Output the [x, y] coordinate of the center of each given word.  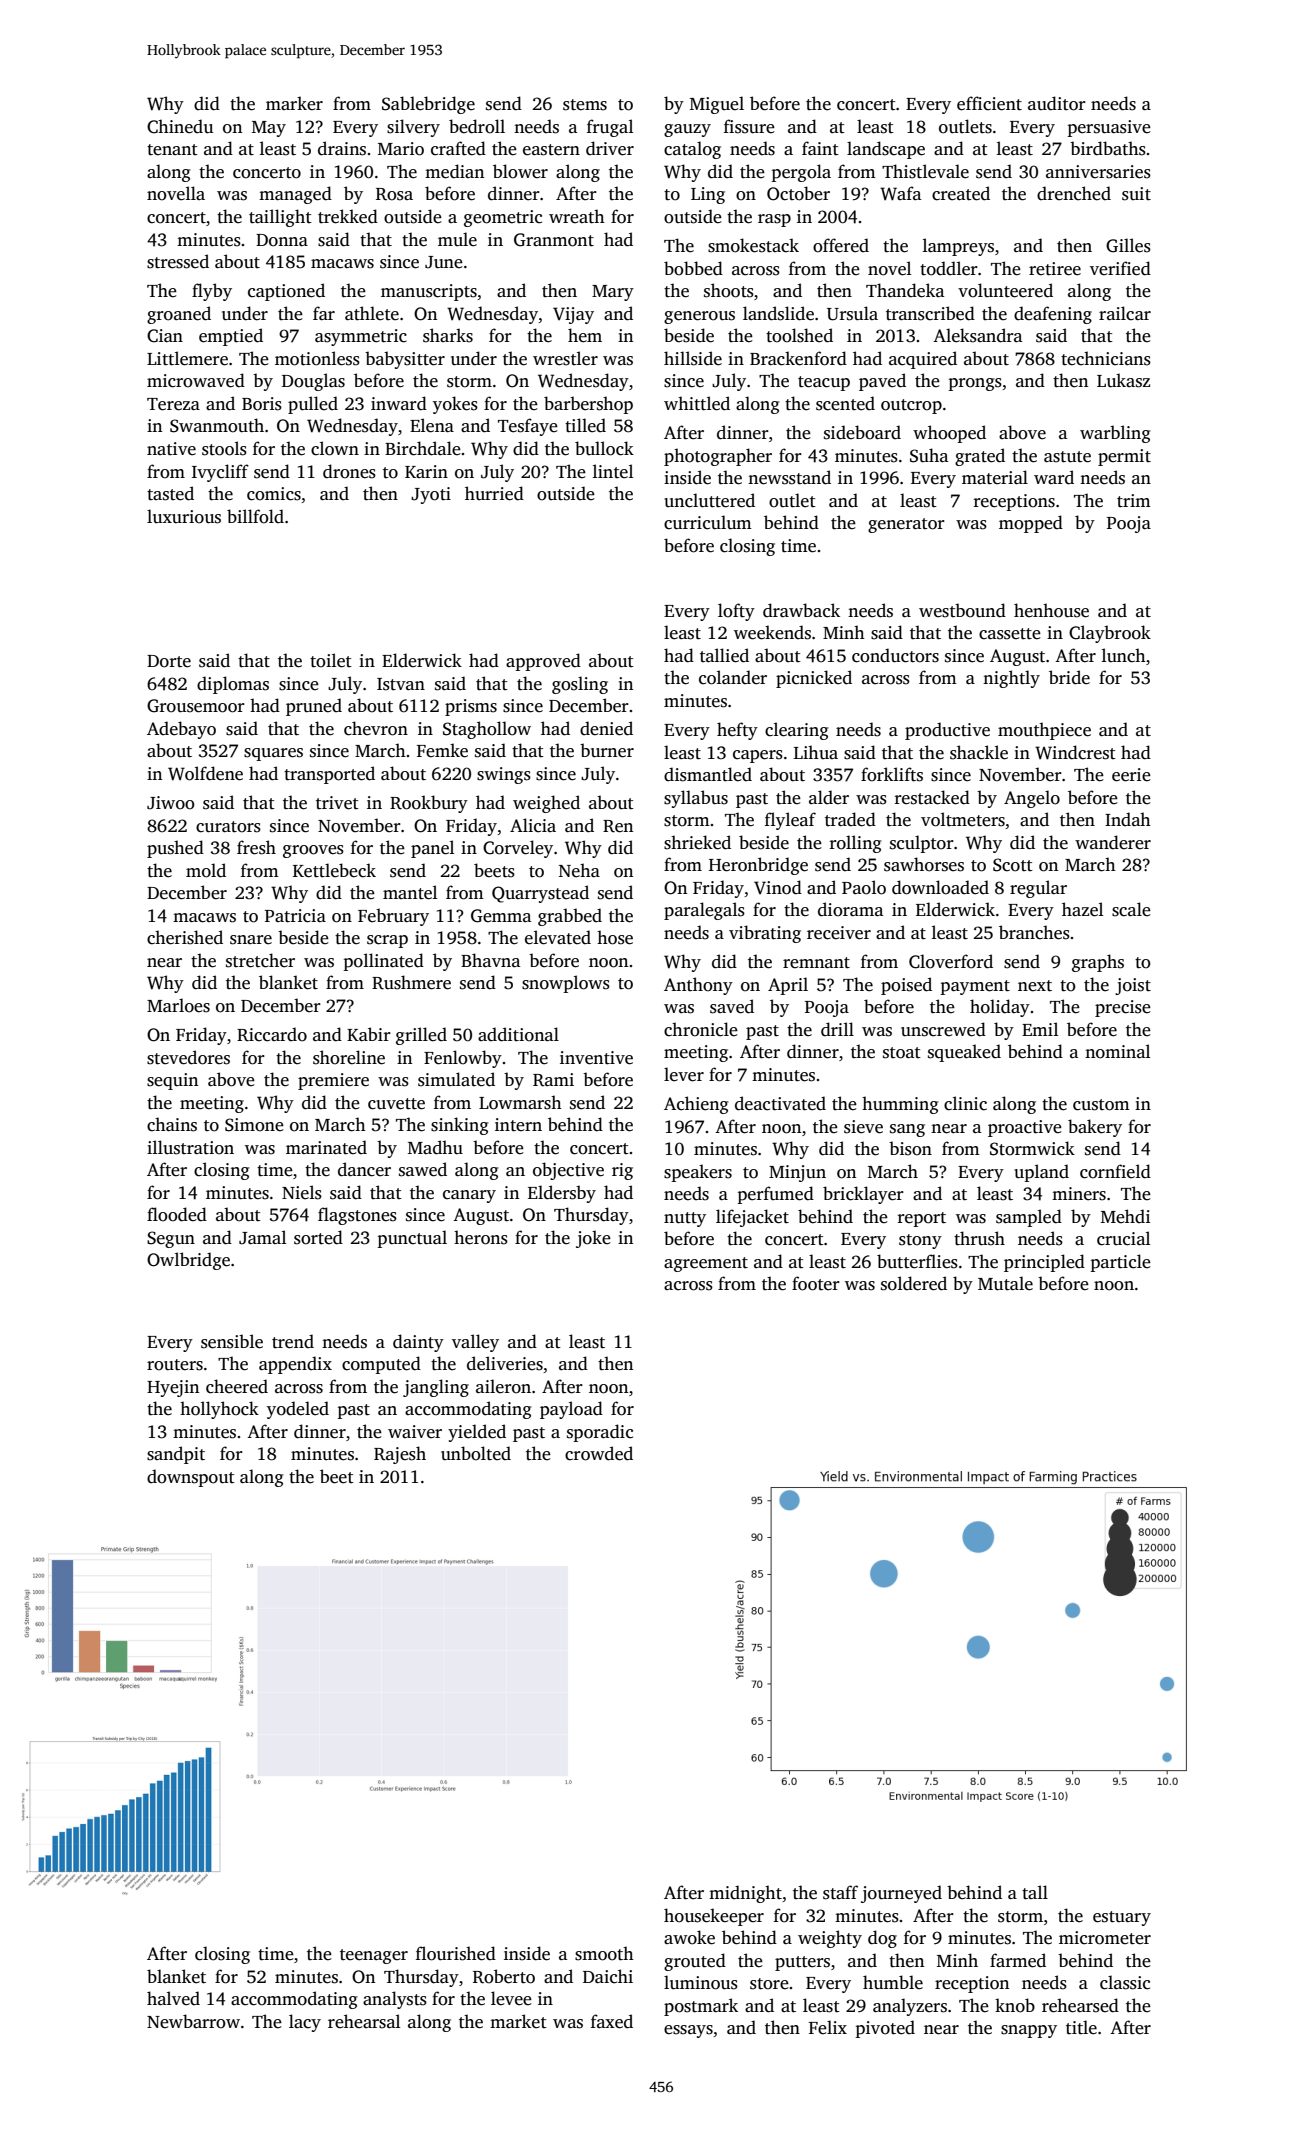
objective [568, 1171]
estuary [1122, 1918]
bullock [604, 448]
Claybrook [1110, 634]
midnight [745, 1894]
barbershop [588, 405]
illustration [190, 1147]
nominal [1117, 1051]
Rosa [394, 194]
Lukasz [1123, 380]
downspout [191, 1478]
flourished [456, 1953]
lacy [305, 2023]
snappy [1029, 2031]
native [171, 449]
